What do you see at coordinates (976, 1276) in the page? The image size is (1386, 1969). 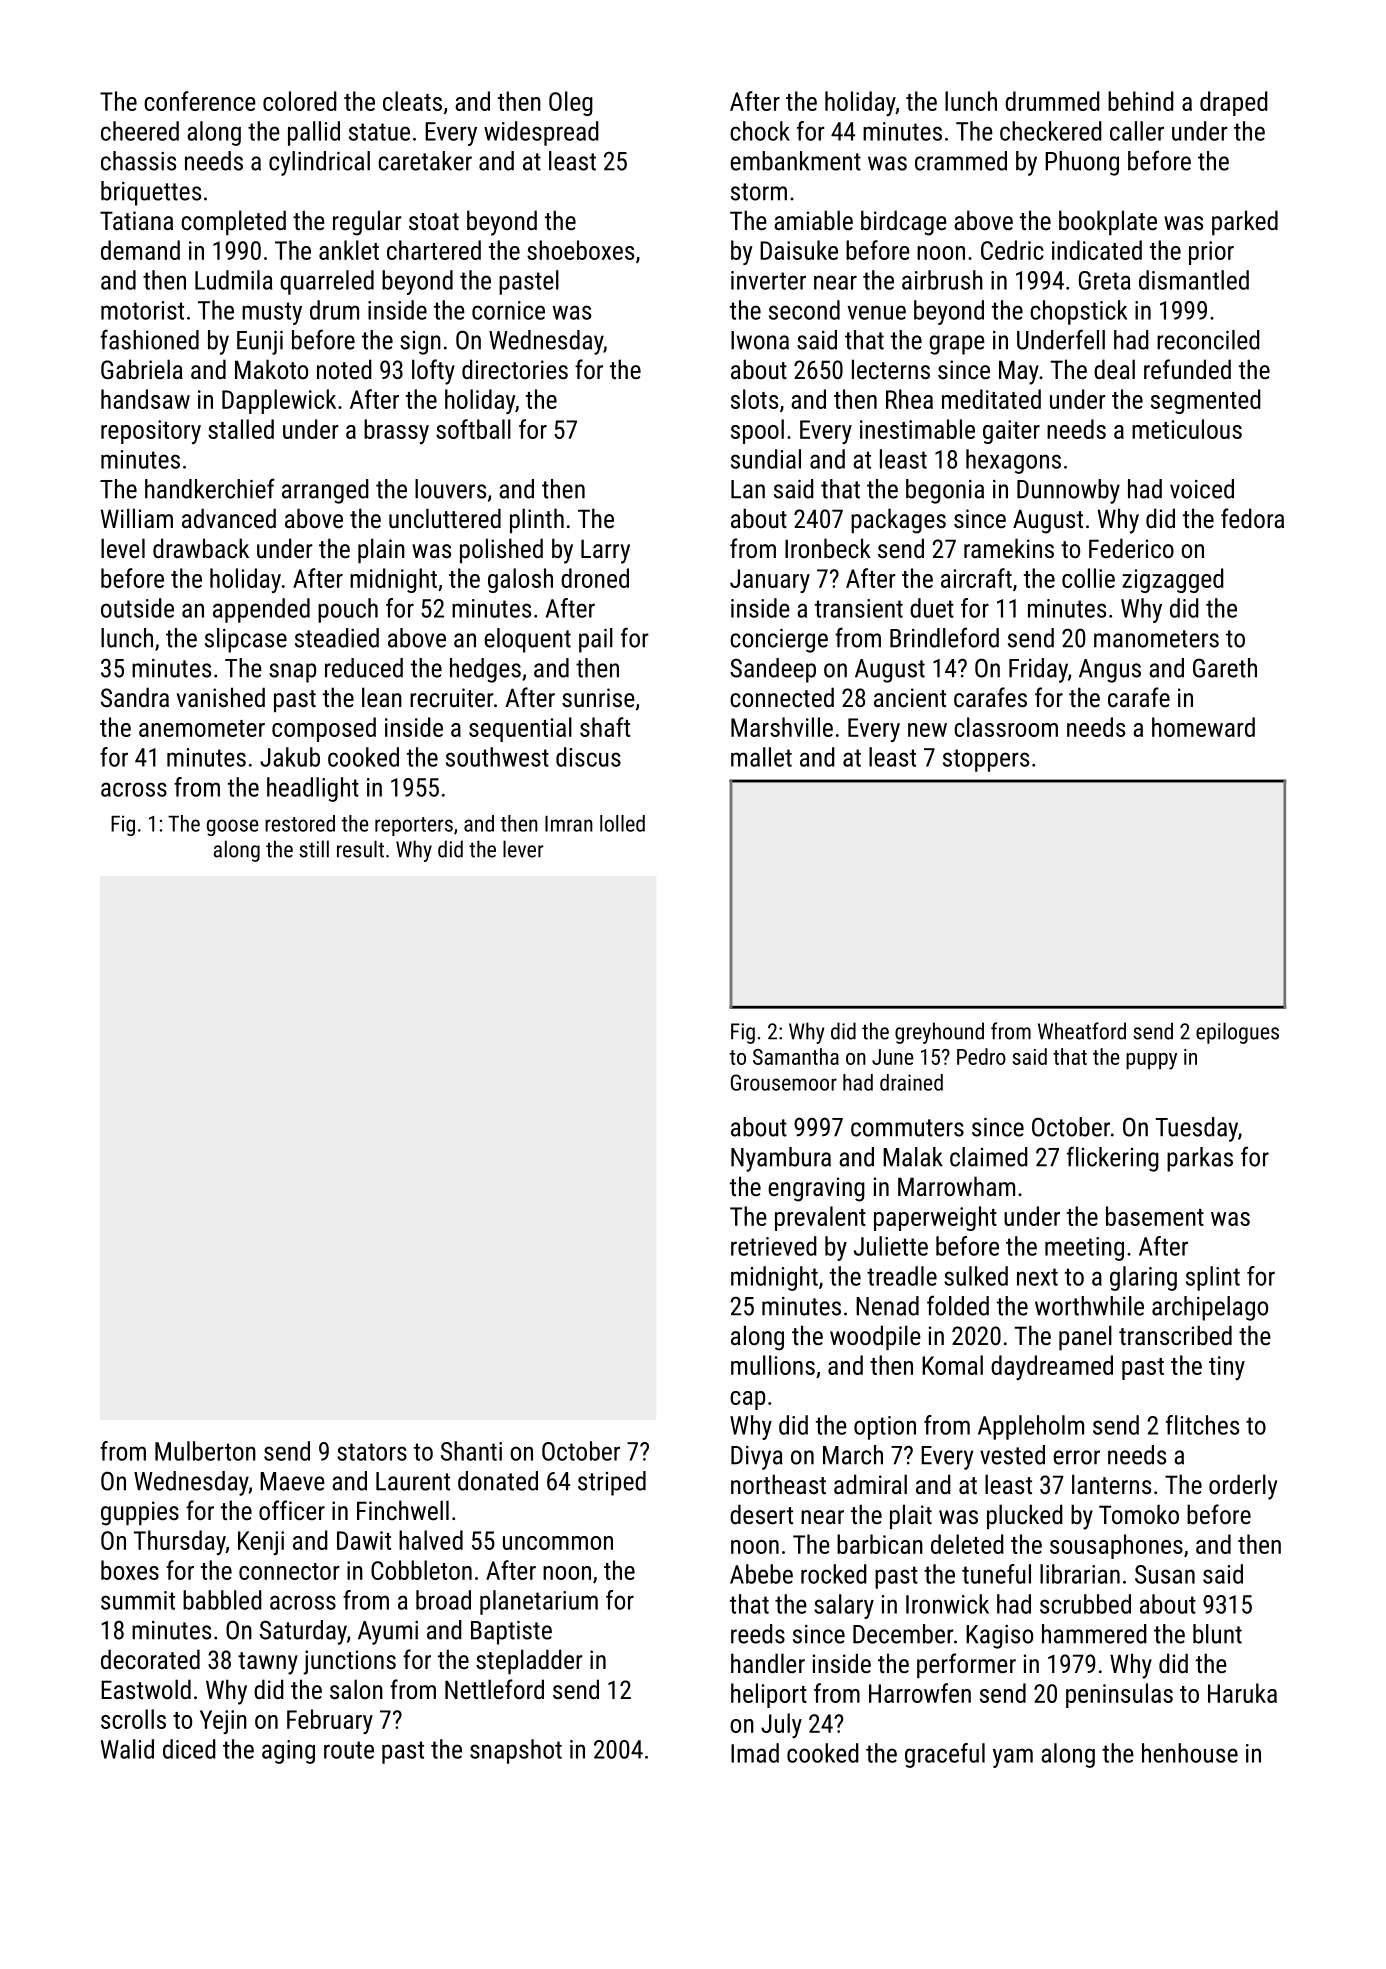 I see `sulked` at bounding box center [976, 1276].
